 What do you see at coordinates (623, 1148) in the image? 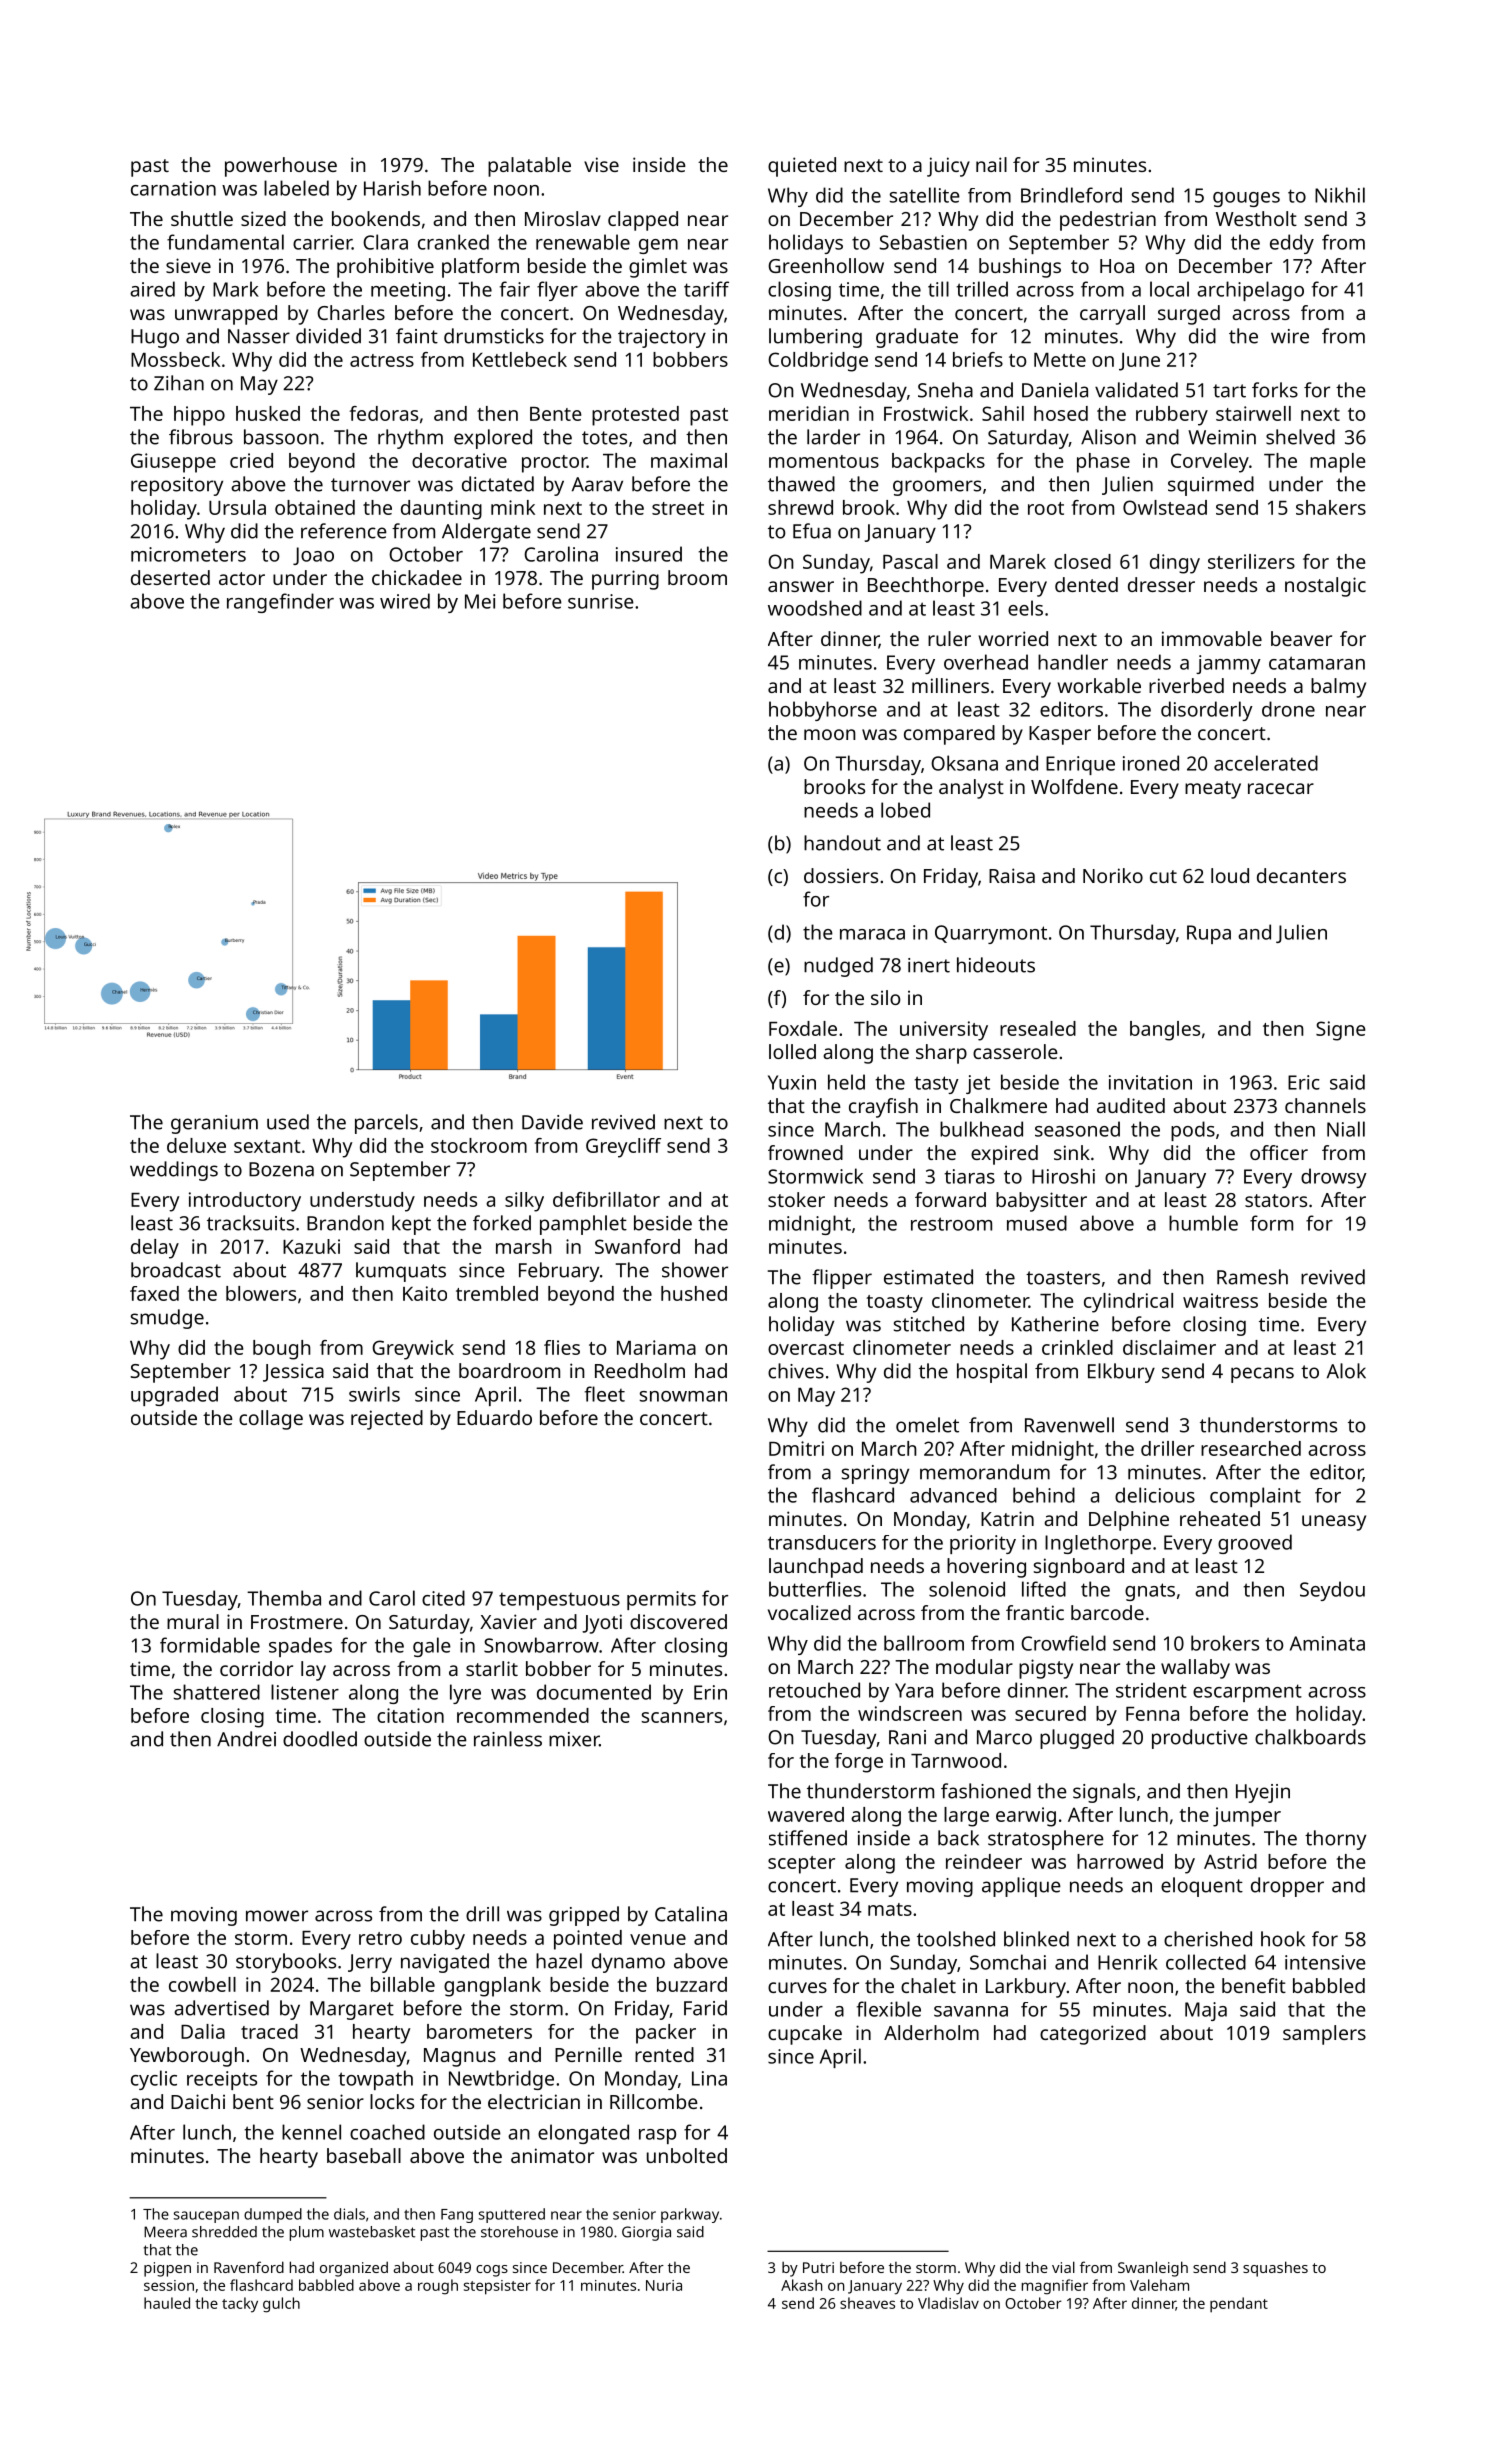
I see `Greycliff` at bounding box center [623, 1148].
